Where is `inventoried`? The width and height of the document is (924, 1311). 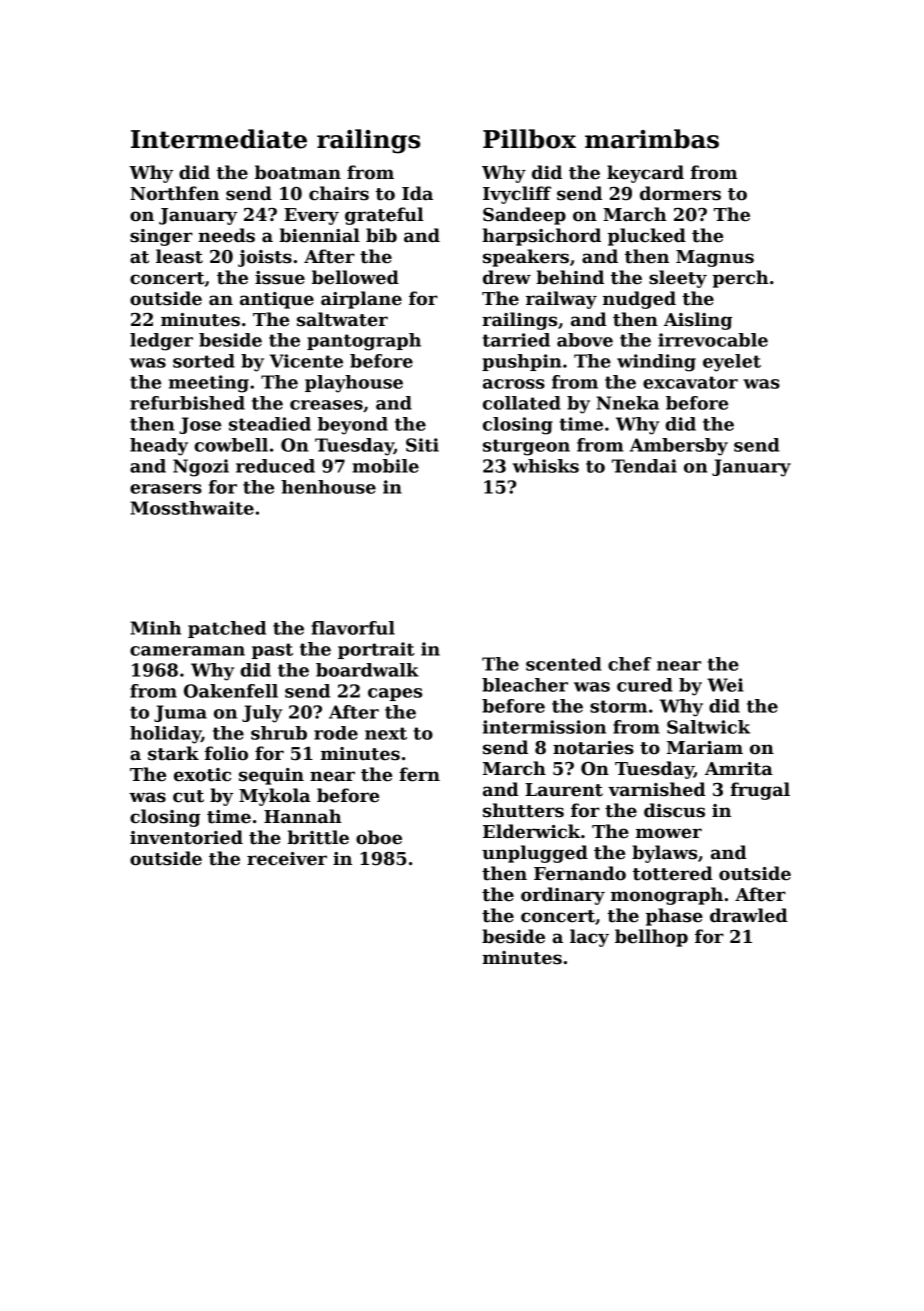 inventoried is located at coordinates (186, 837).
